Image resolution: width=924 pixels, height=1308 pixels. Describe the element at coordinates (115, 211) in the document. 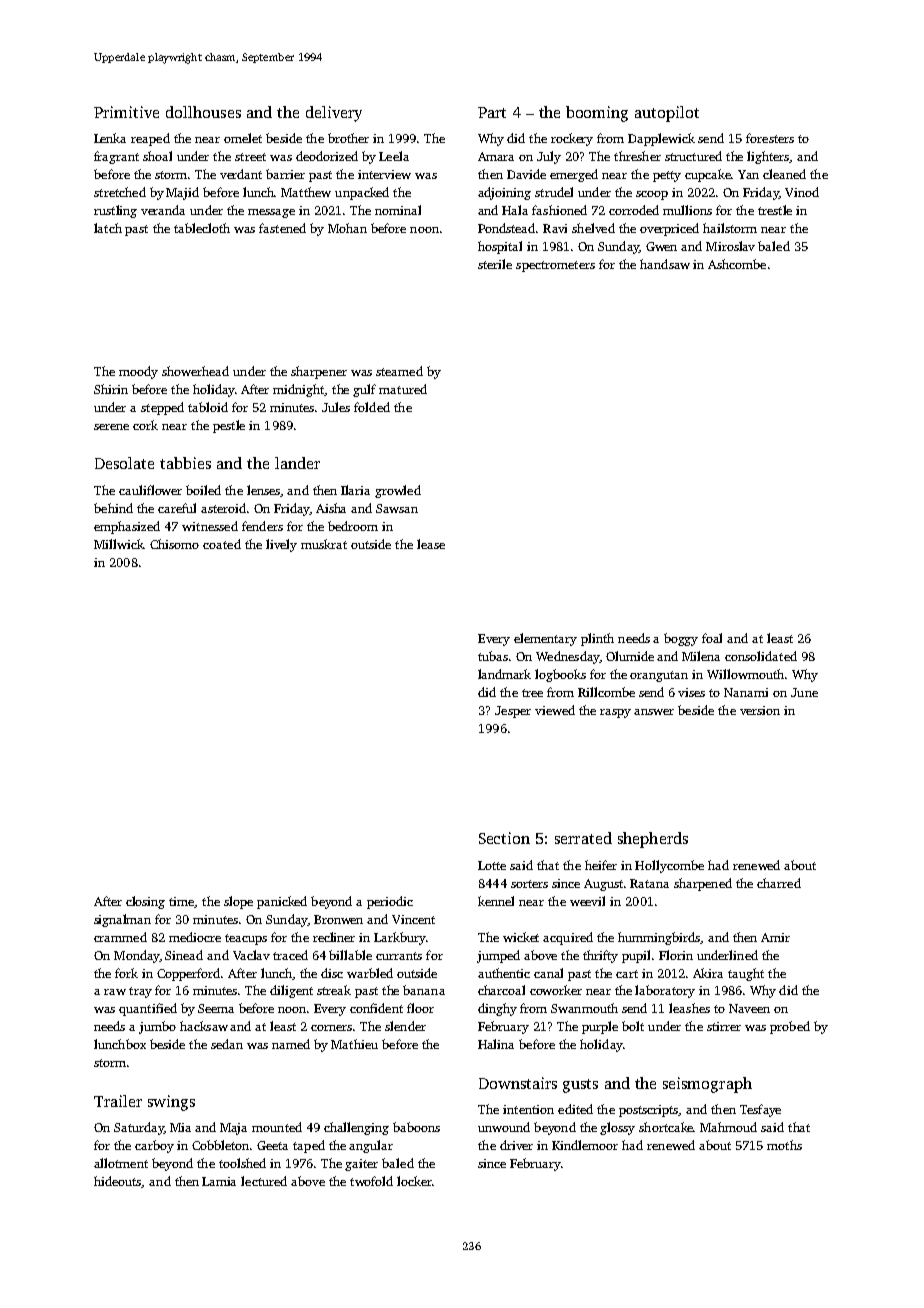

I see `rustling` at that location.
